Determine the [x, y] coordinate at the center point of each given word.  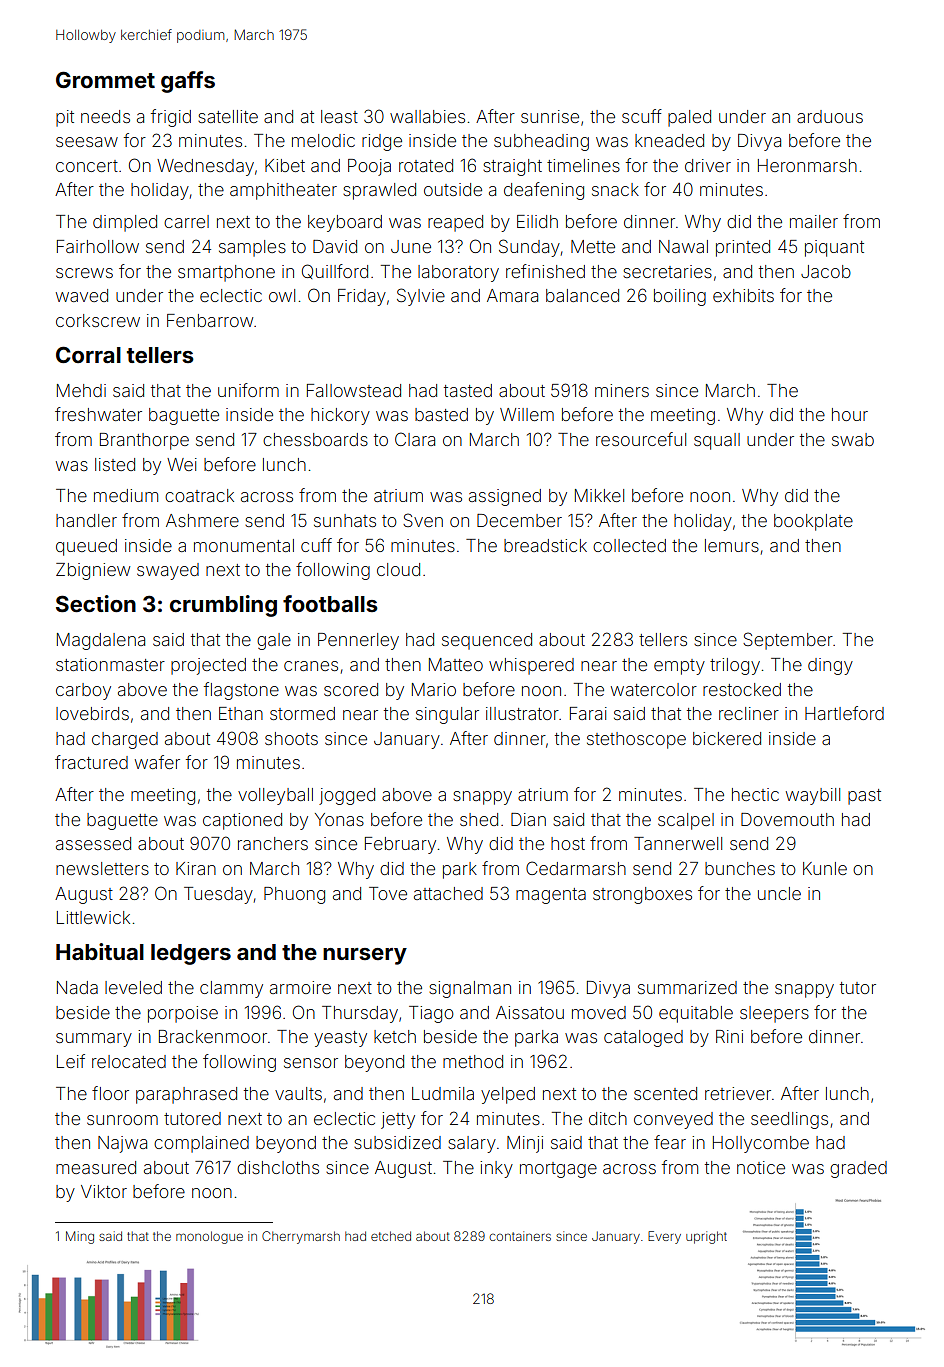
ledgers [191, 954]
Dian [528, 819]
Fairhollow [98, 246]
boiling [680, 297]
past [864, 797]
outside [453, 189]
